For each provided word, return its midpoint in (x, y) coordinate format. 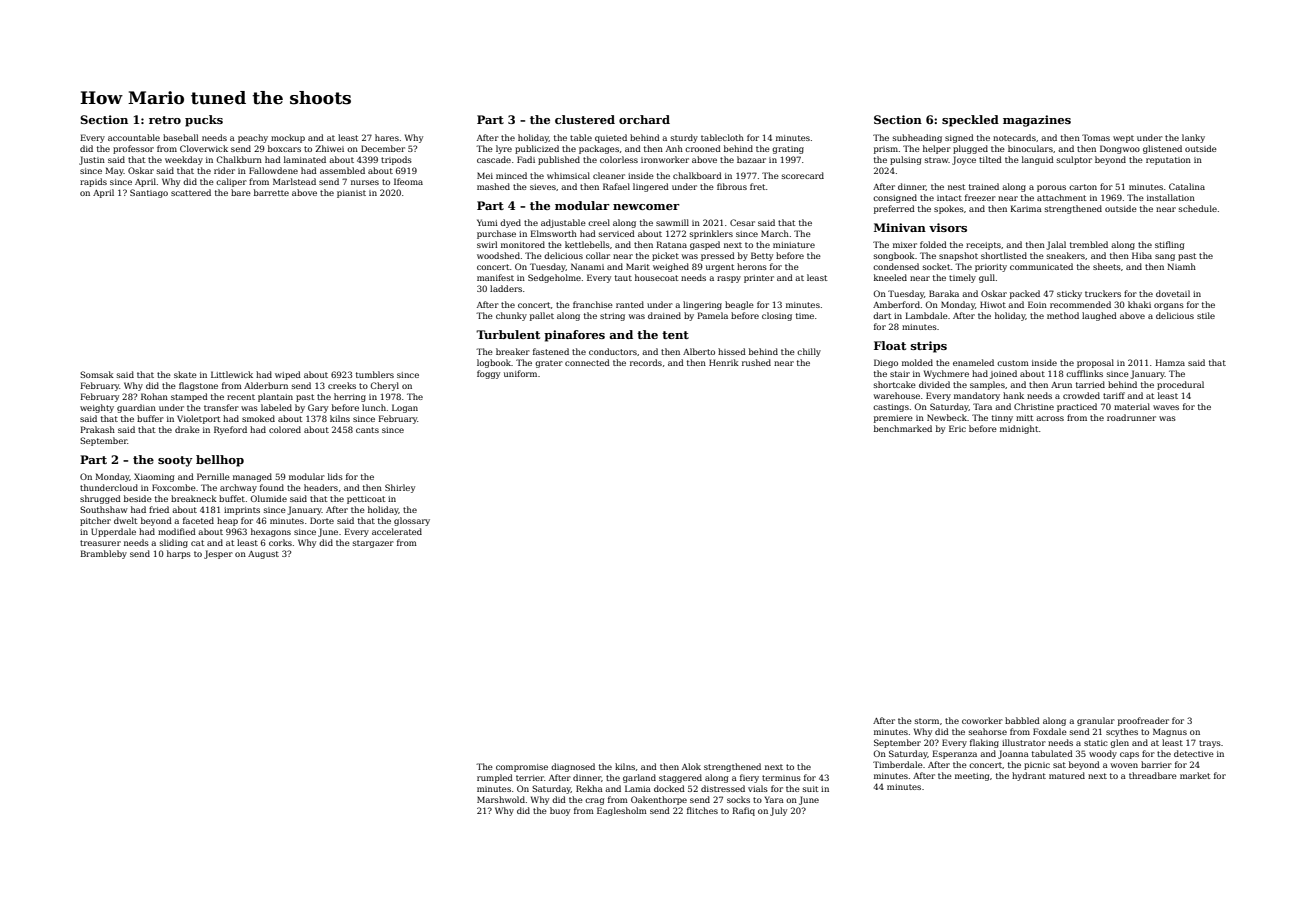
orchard (644, 119)
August (263, 555)
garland (639, 778)
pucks (204, 121)
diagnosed (573, 767)
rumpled (495, 778)
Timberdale (898, 764)
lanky (1193, 138)
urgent (720, 268)
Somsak (97, 374)
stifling (1170, 245)
